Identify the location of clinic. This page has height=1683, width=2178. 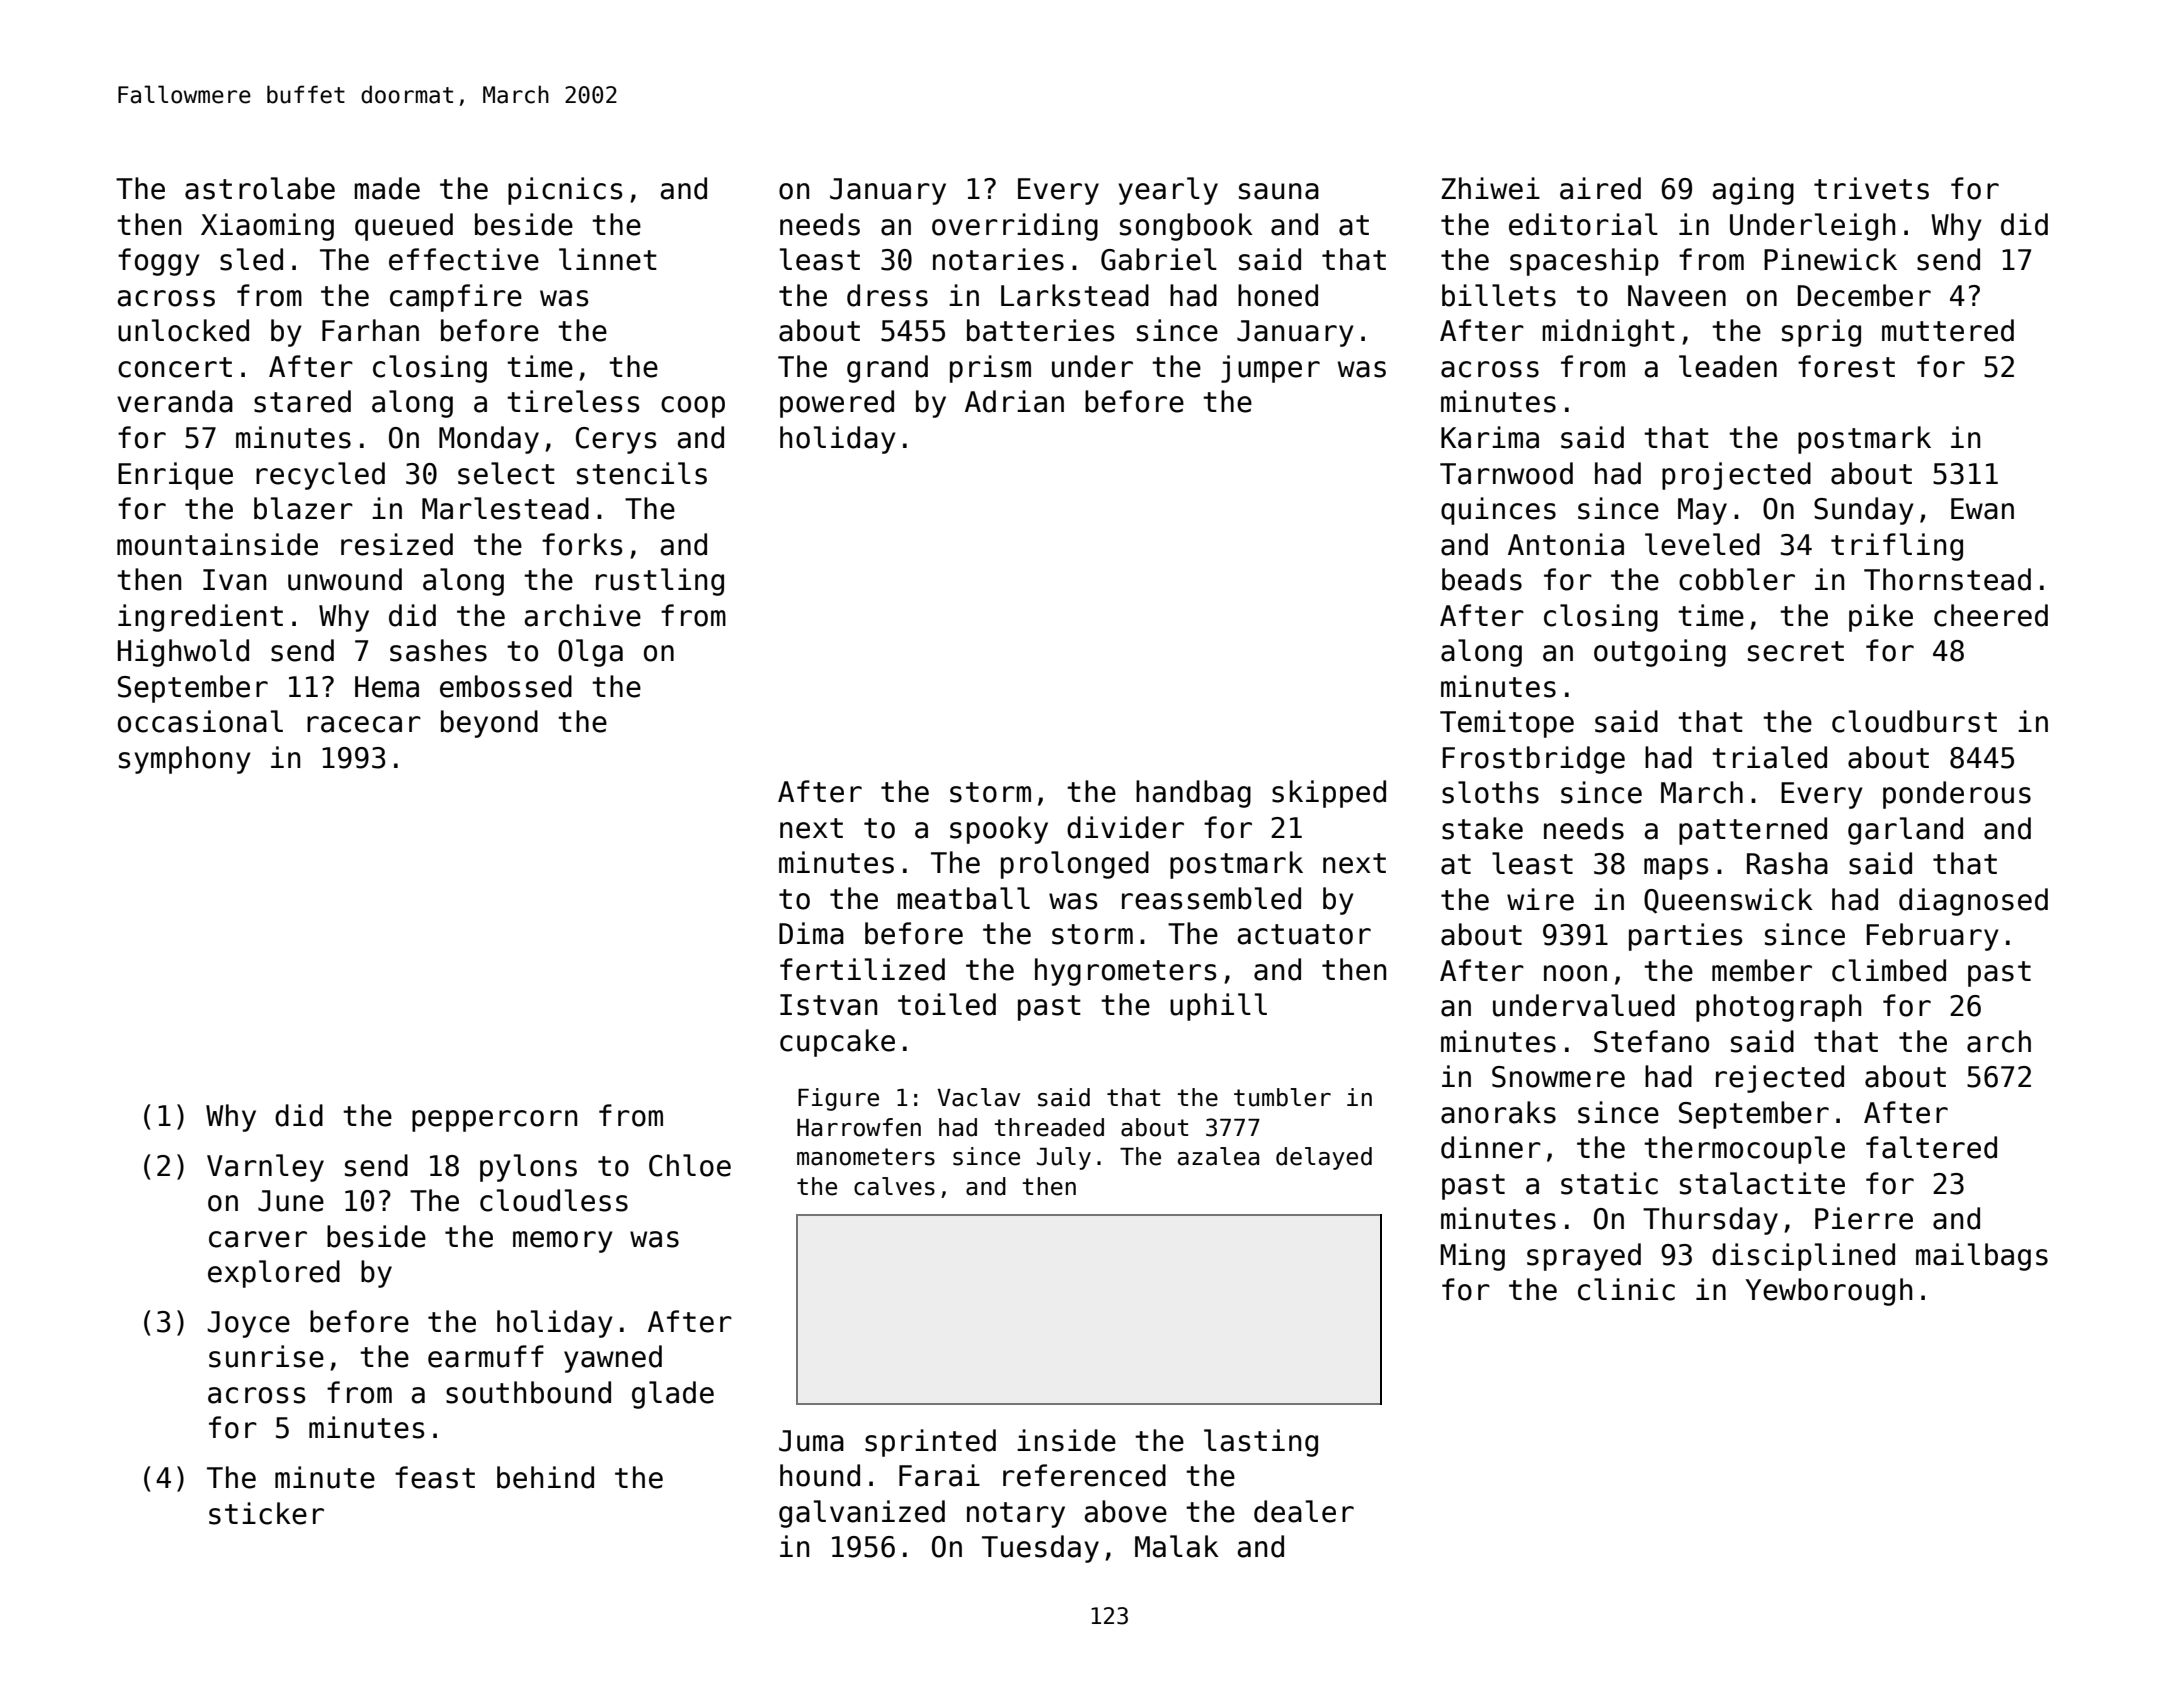
(1626, 1289).
